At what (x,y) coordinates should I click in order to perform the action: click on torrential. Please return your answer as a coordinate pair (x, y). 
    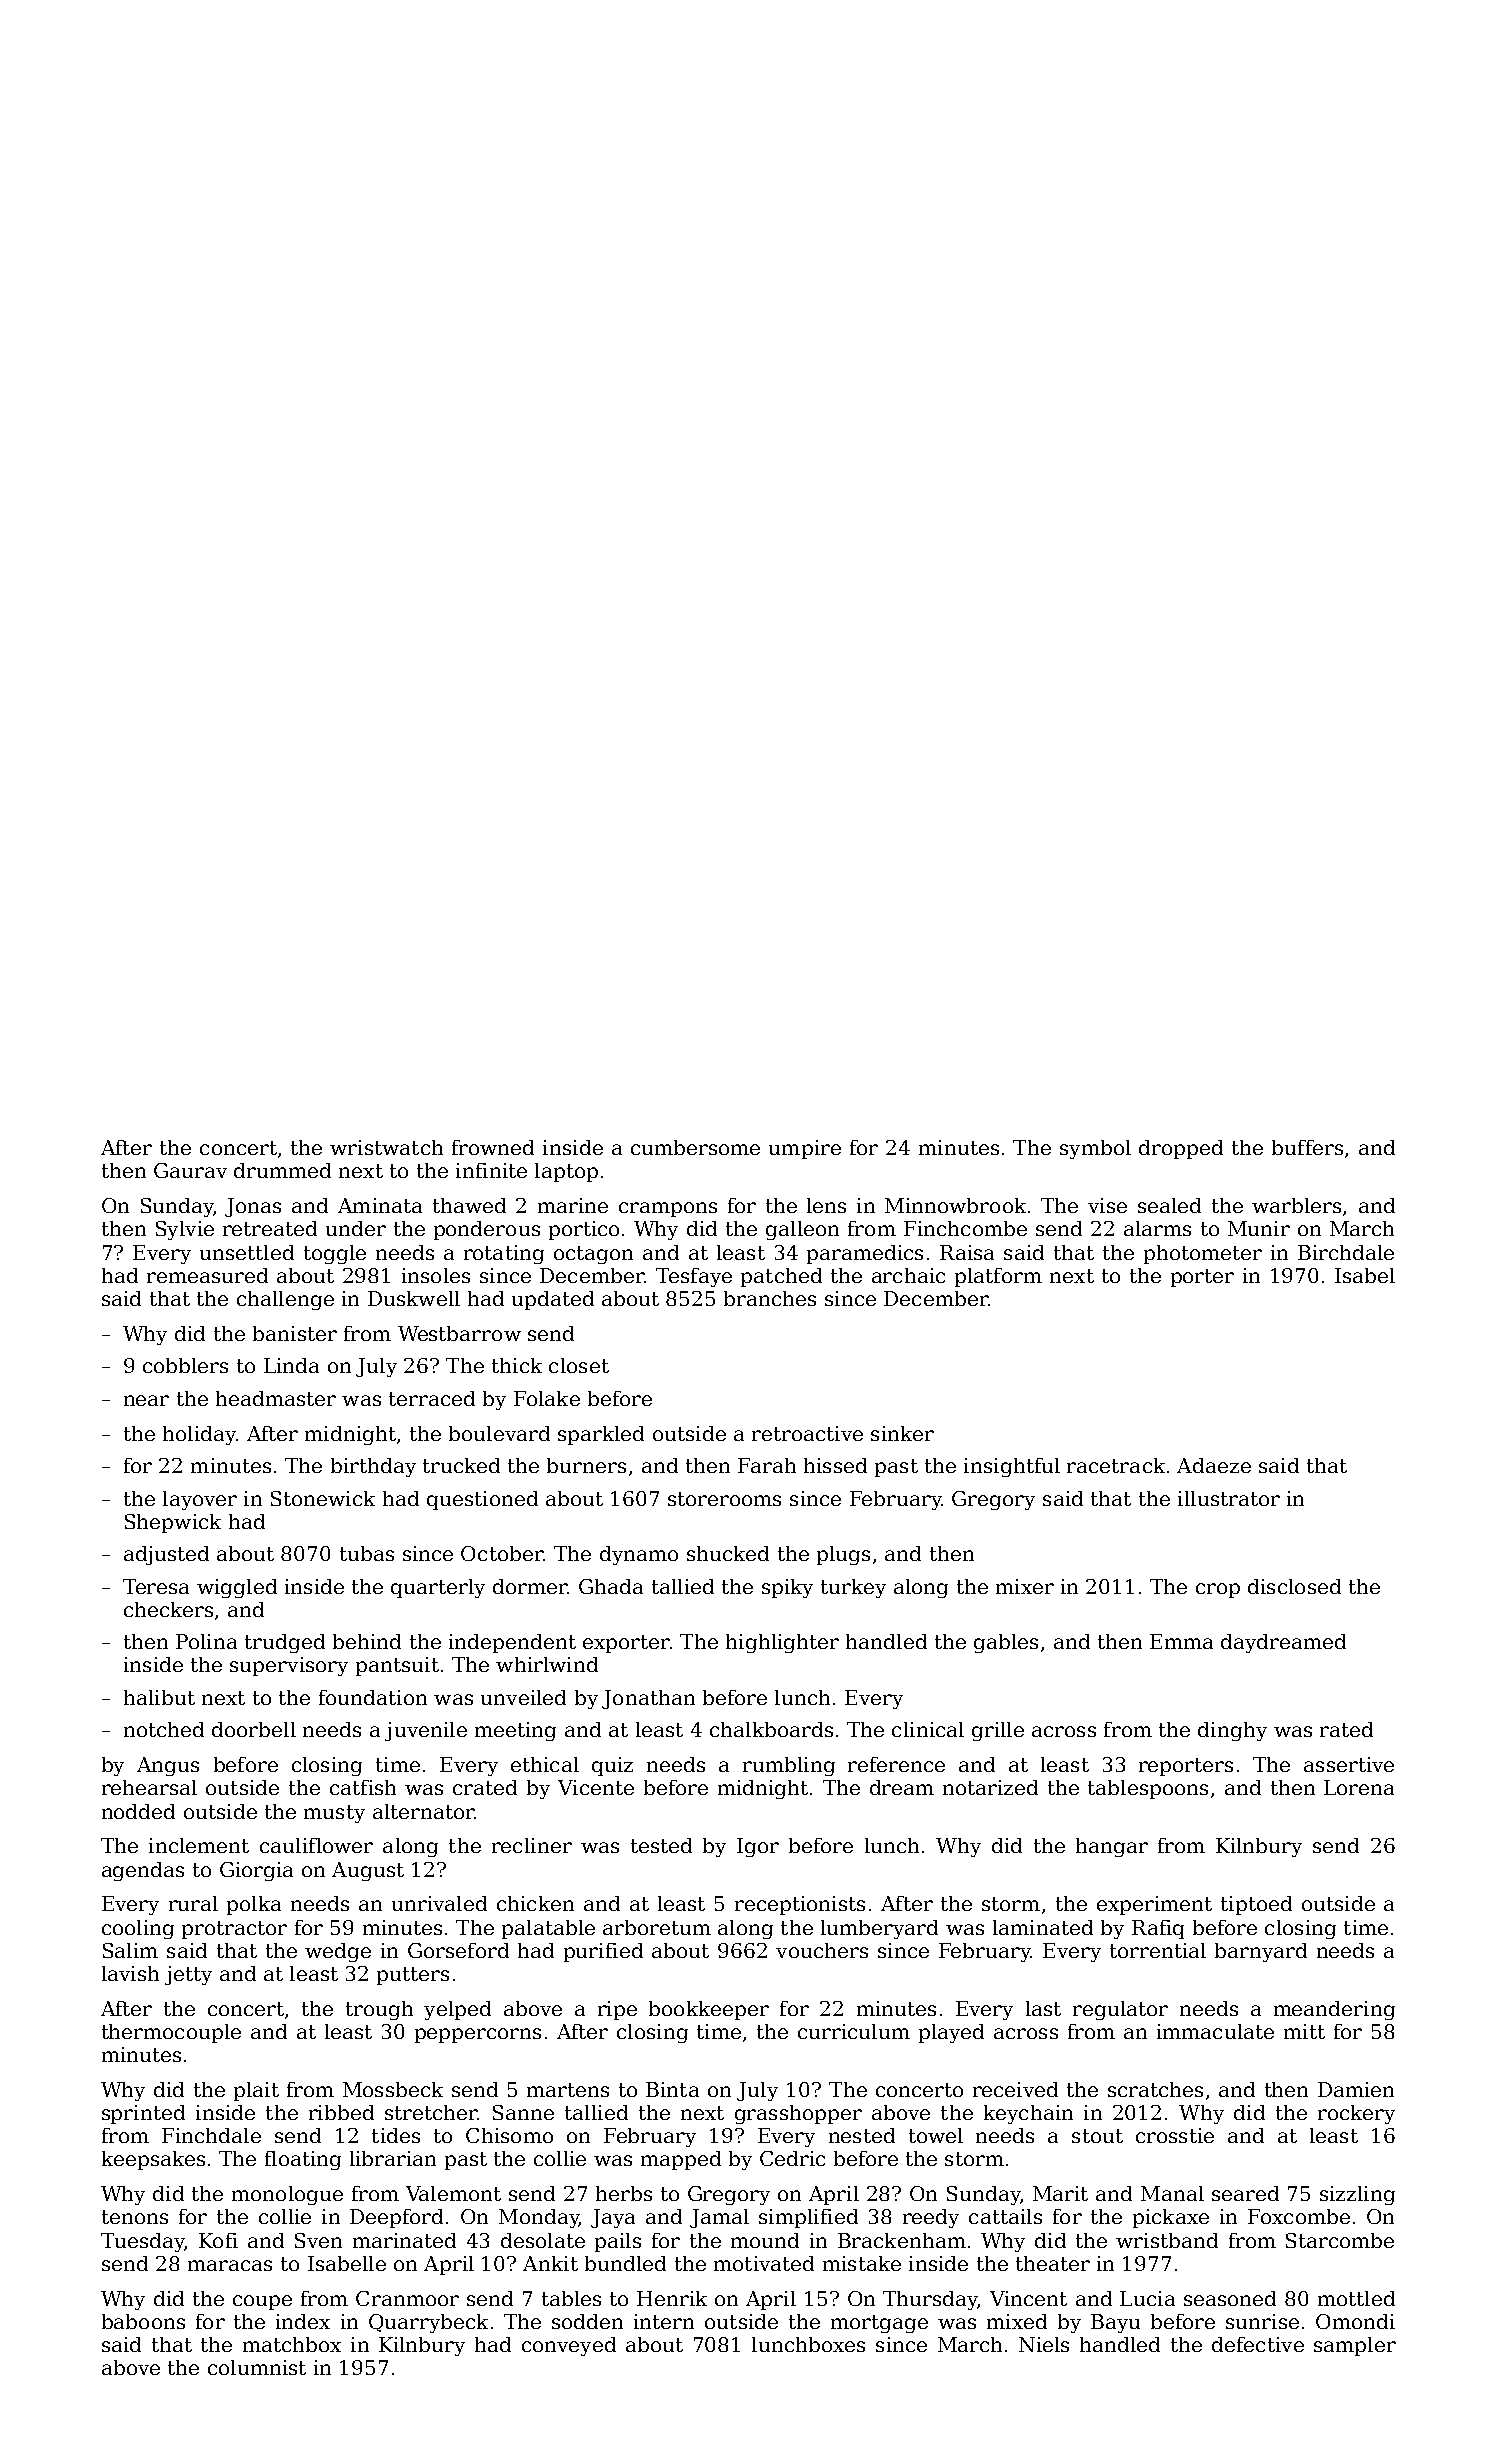
    Looking at the image, I should click on (1158, 1950).
